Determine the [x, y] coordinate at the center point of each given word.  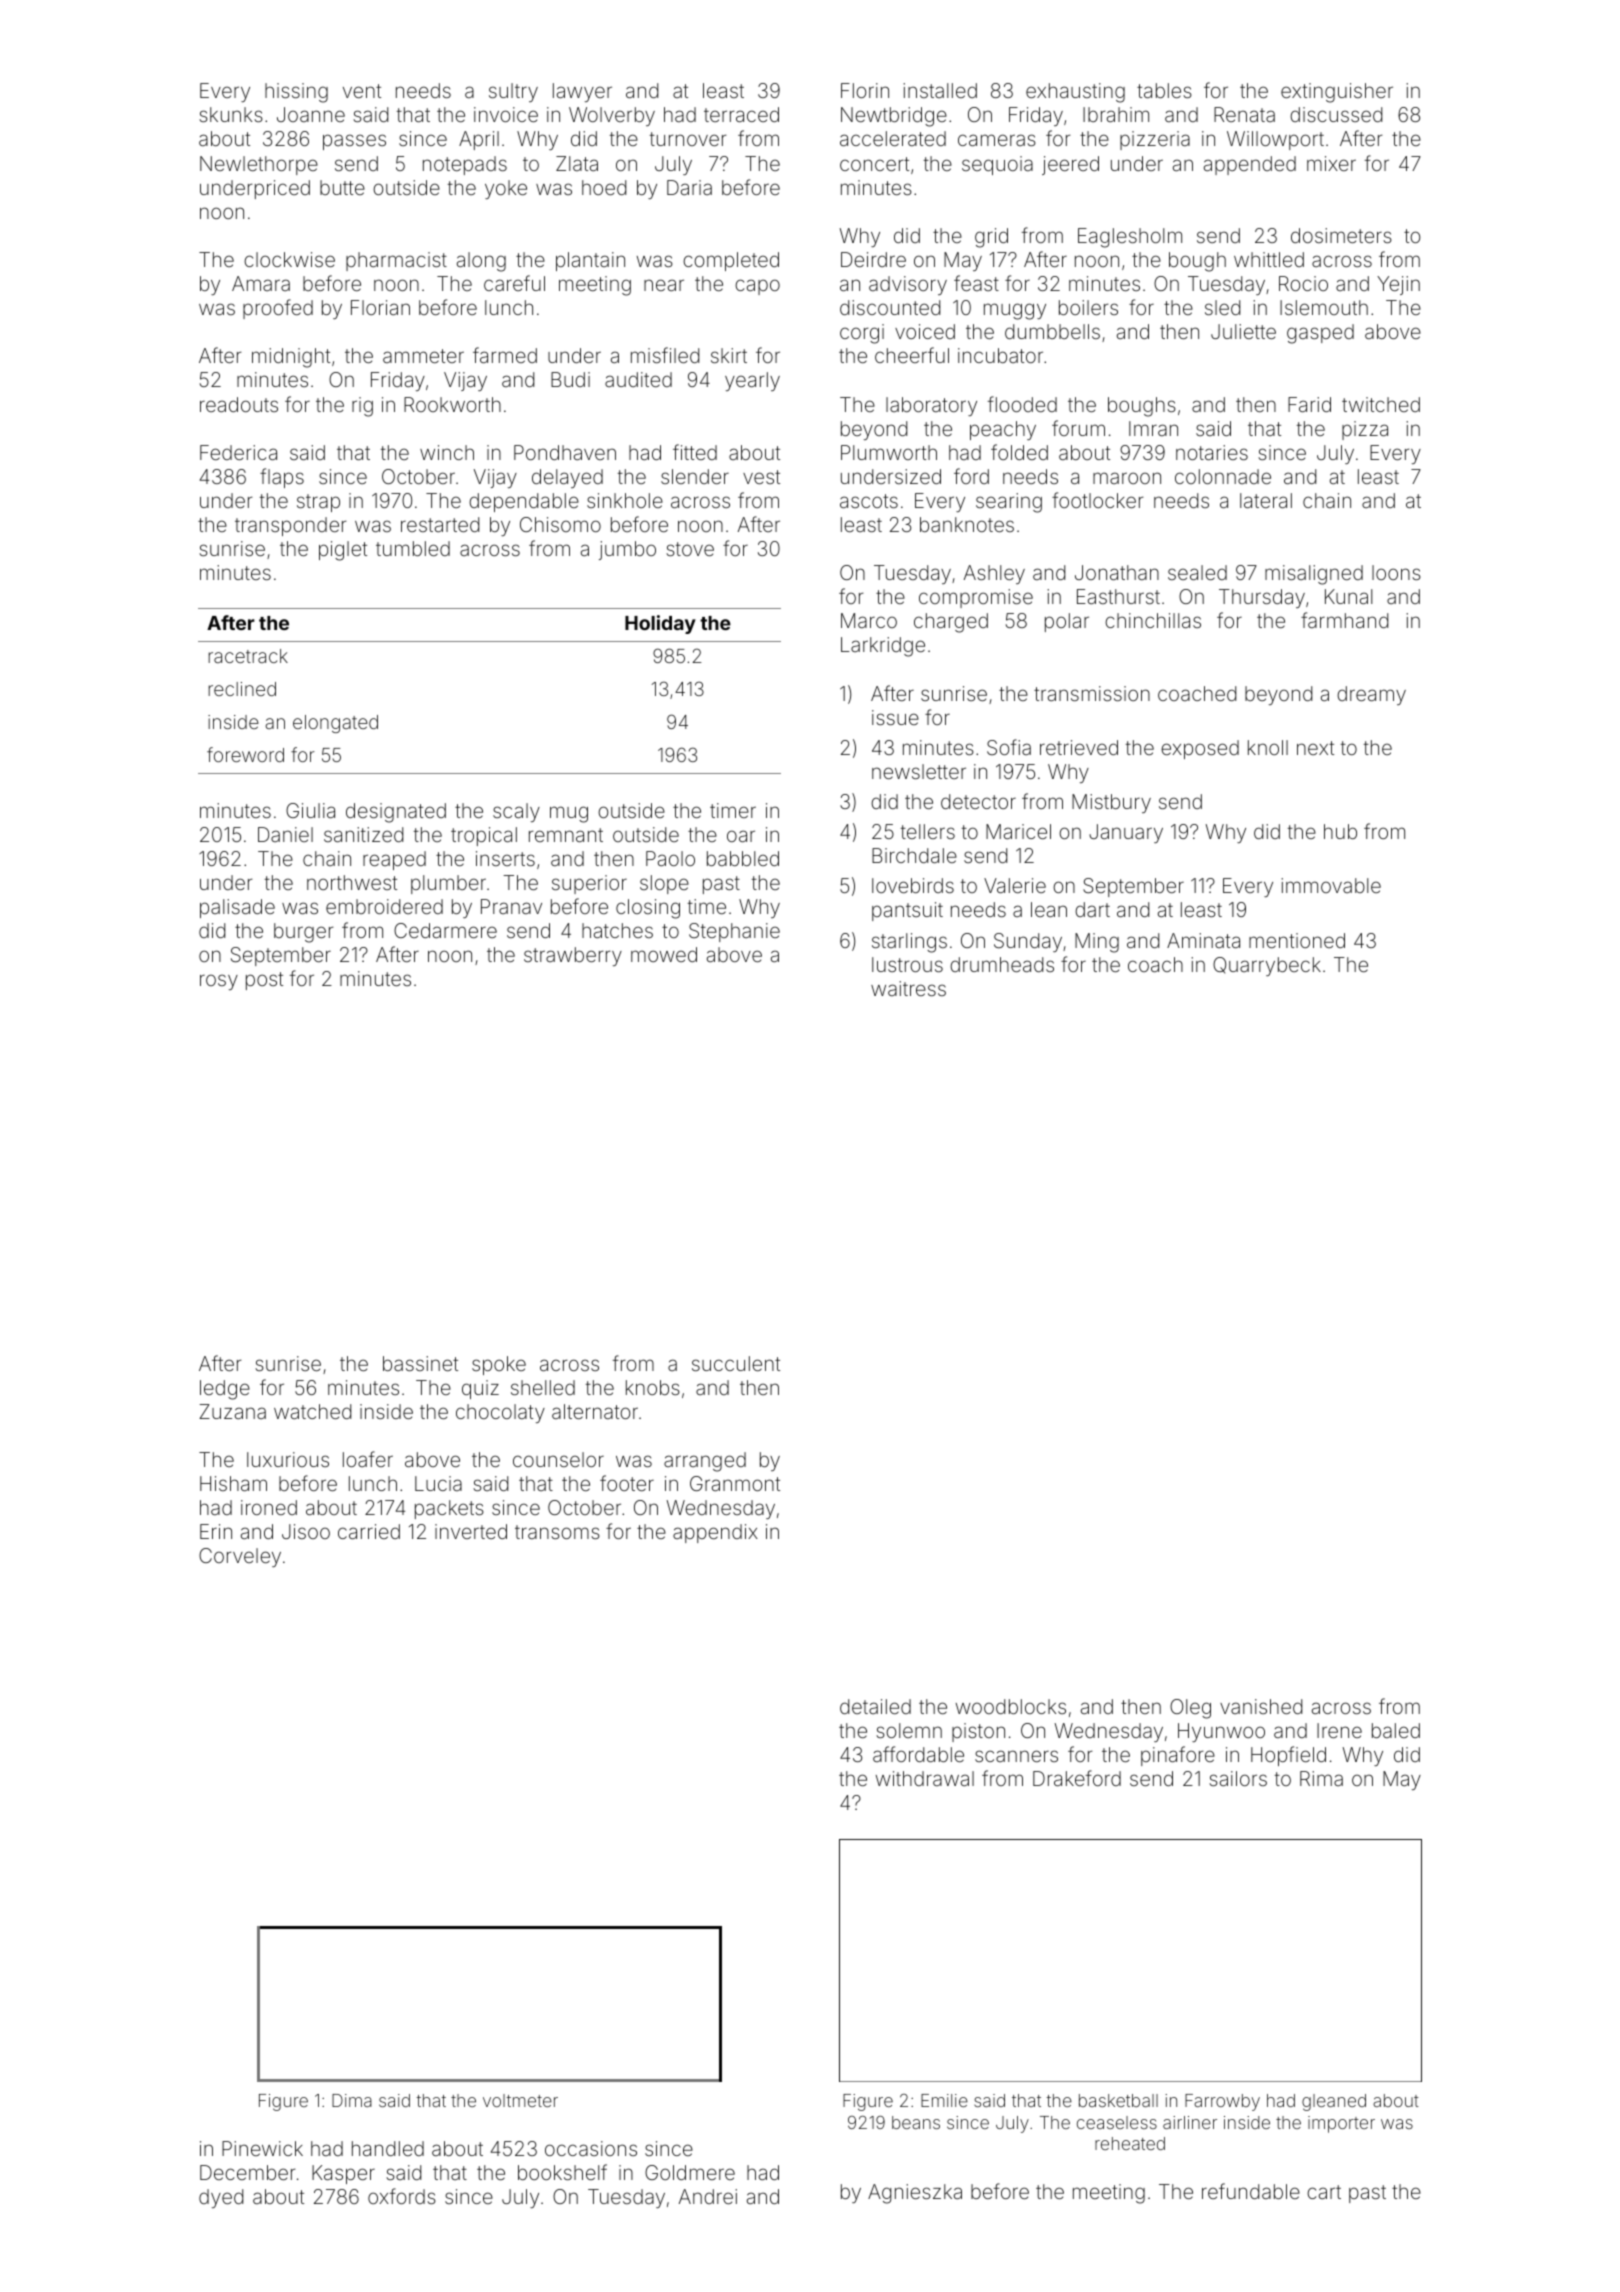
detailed [875, 1706]
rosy [219, 982]
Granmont [735, 1483]
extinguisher [1337, 93]
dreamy [1371, 695]
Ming [1097, 943]
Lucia [438, 1483]
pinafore [1178, 1756]
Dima [352, 2100]
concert [874, 164]
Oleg [1190, 1709]
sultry [513, 92]
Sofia [1009, 747]
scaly [516, 812]
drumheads [1002, 964]
